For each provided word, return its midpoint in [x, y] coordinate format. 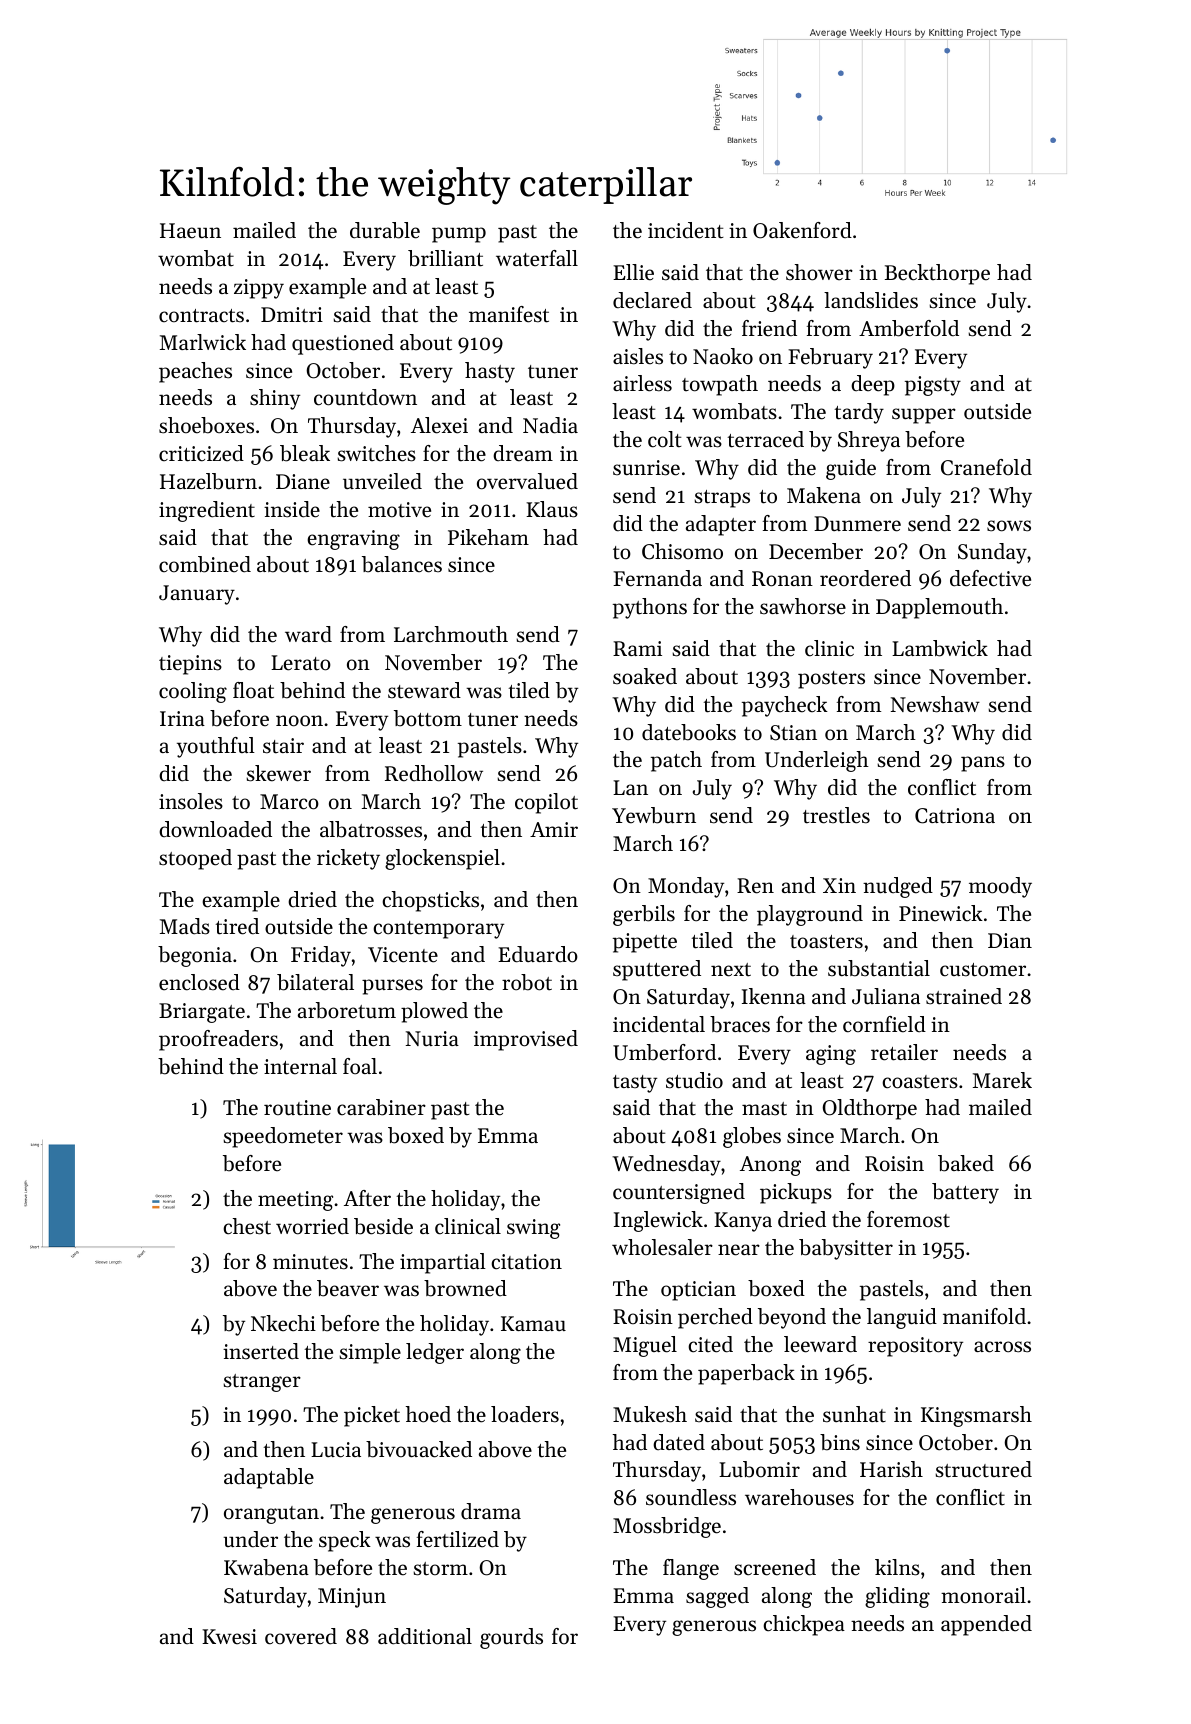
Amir [554, 829]
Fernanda [657, 578]
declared [652, 300]
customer [983, 970]
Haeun [190, 231]
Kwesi [229, 1637]
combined [205, 564]
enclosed [199, 982]
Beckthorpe [937, 274]
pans [983, 764]
